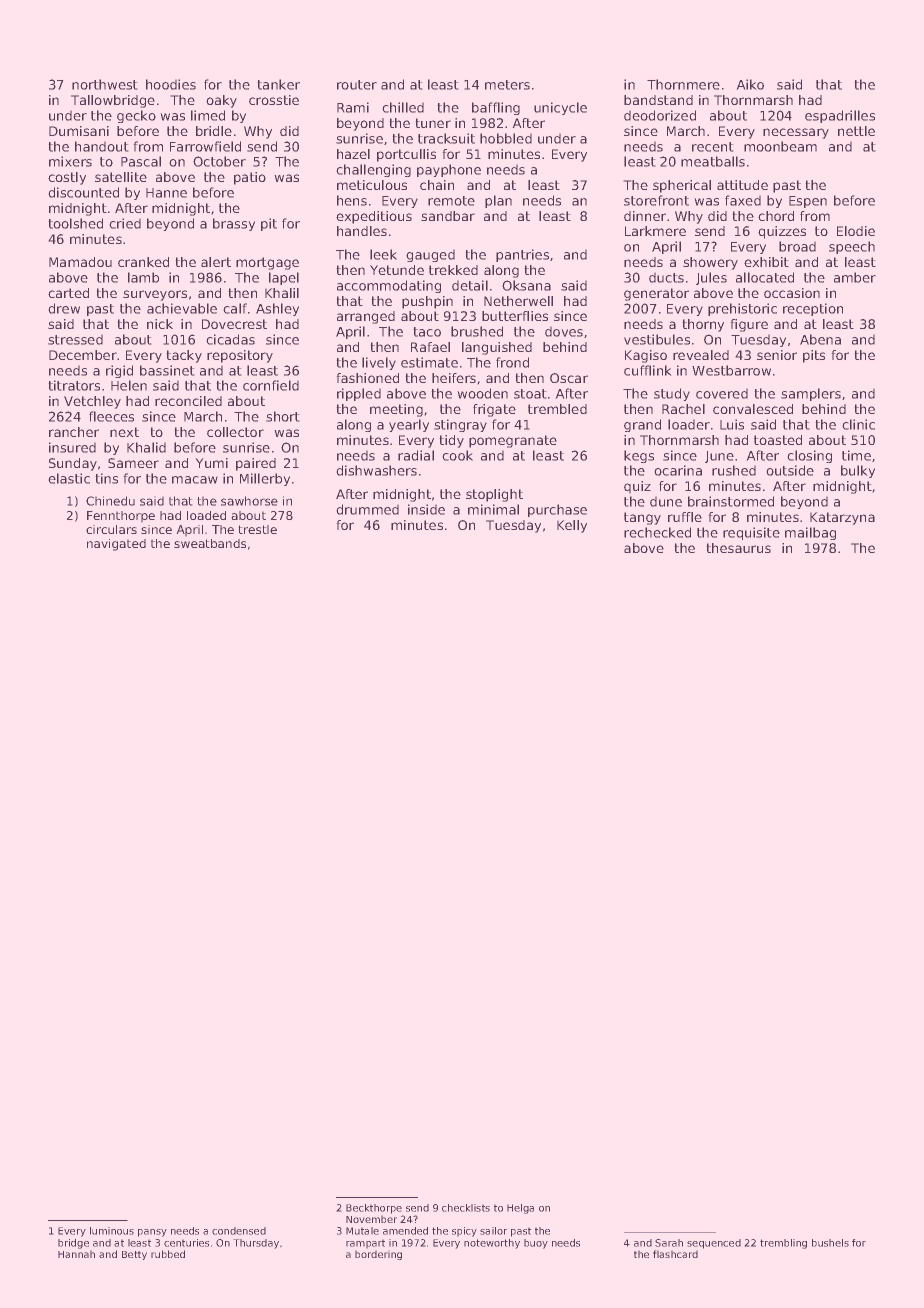  I want to click on senior, so click(777, 355).
